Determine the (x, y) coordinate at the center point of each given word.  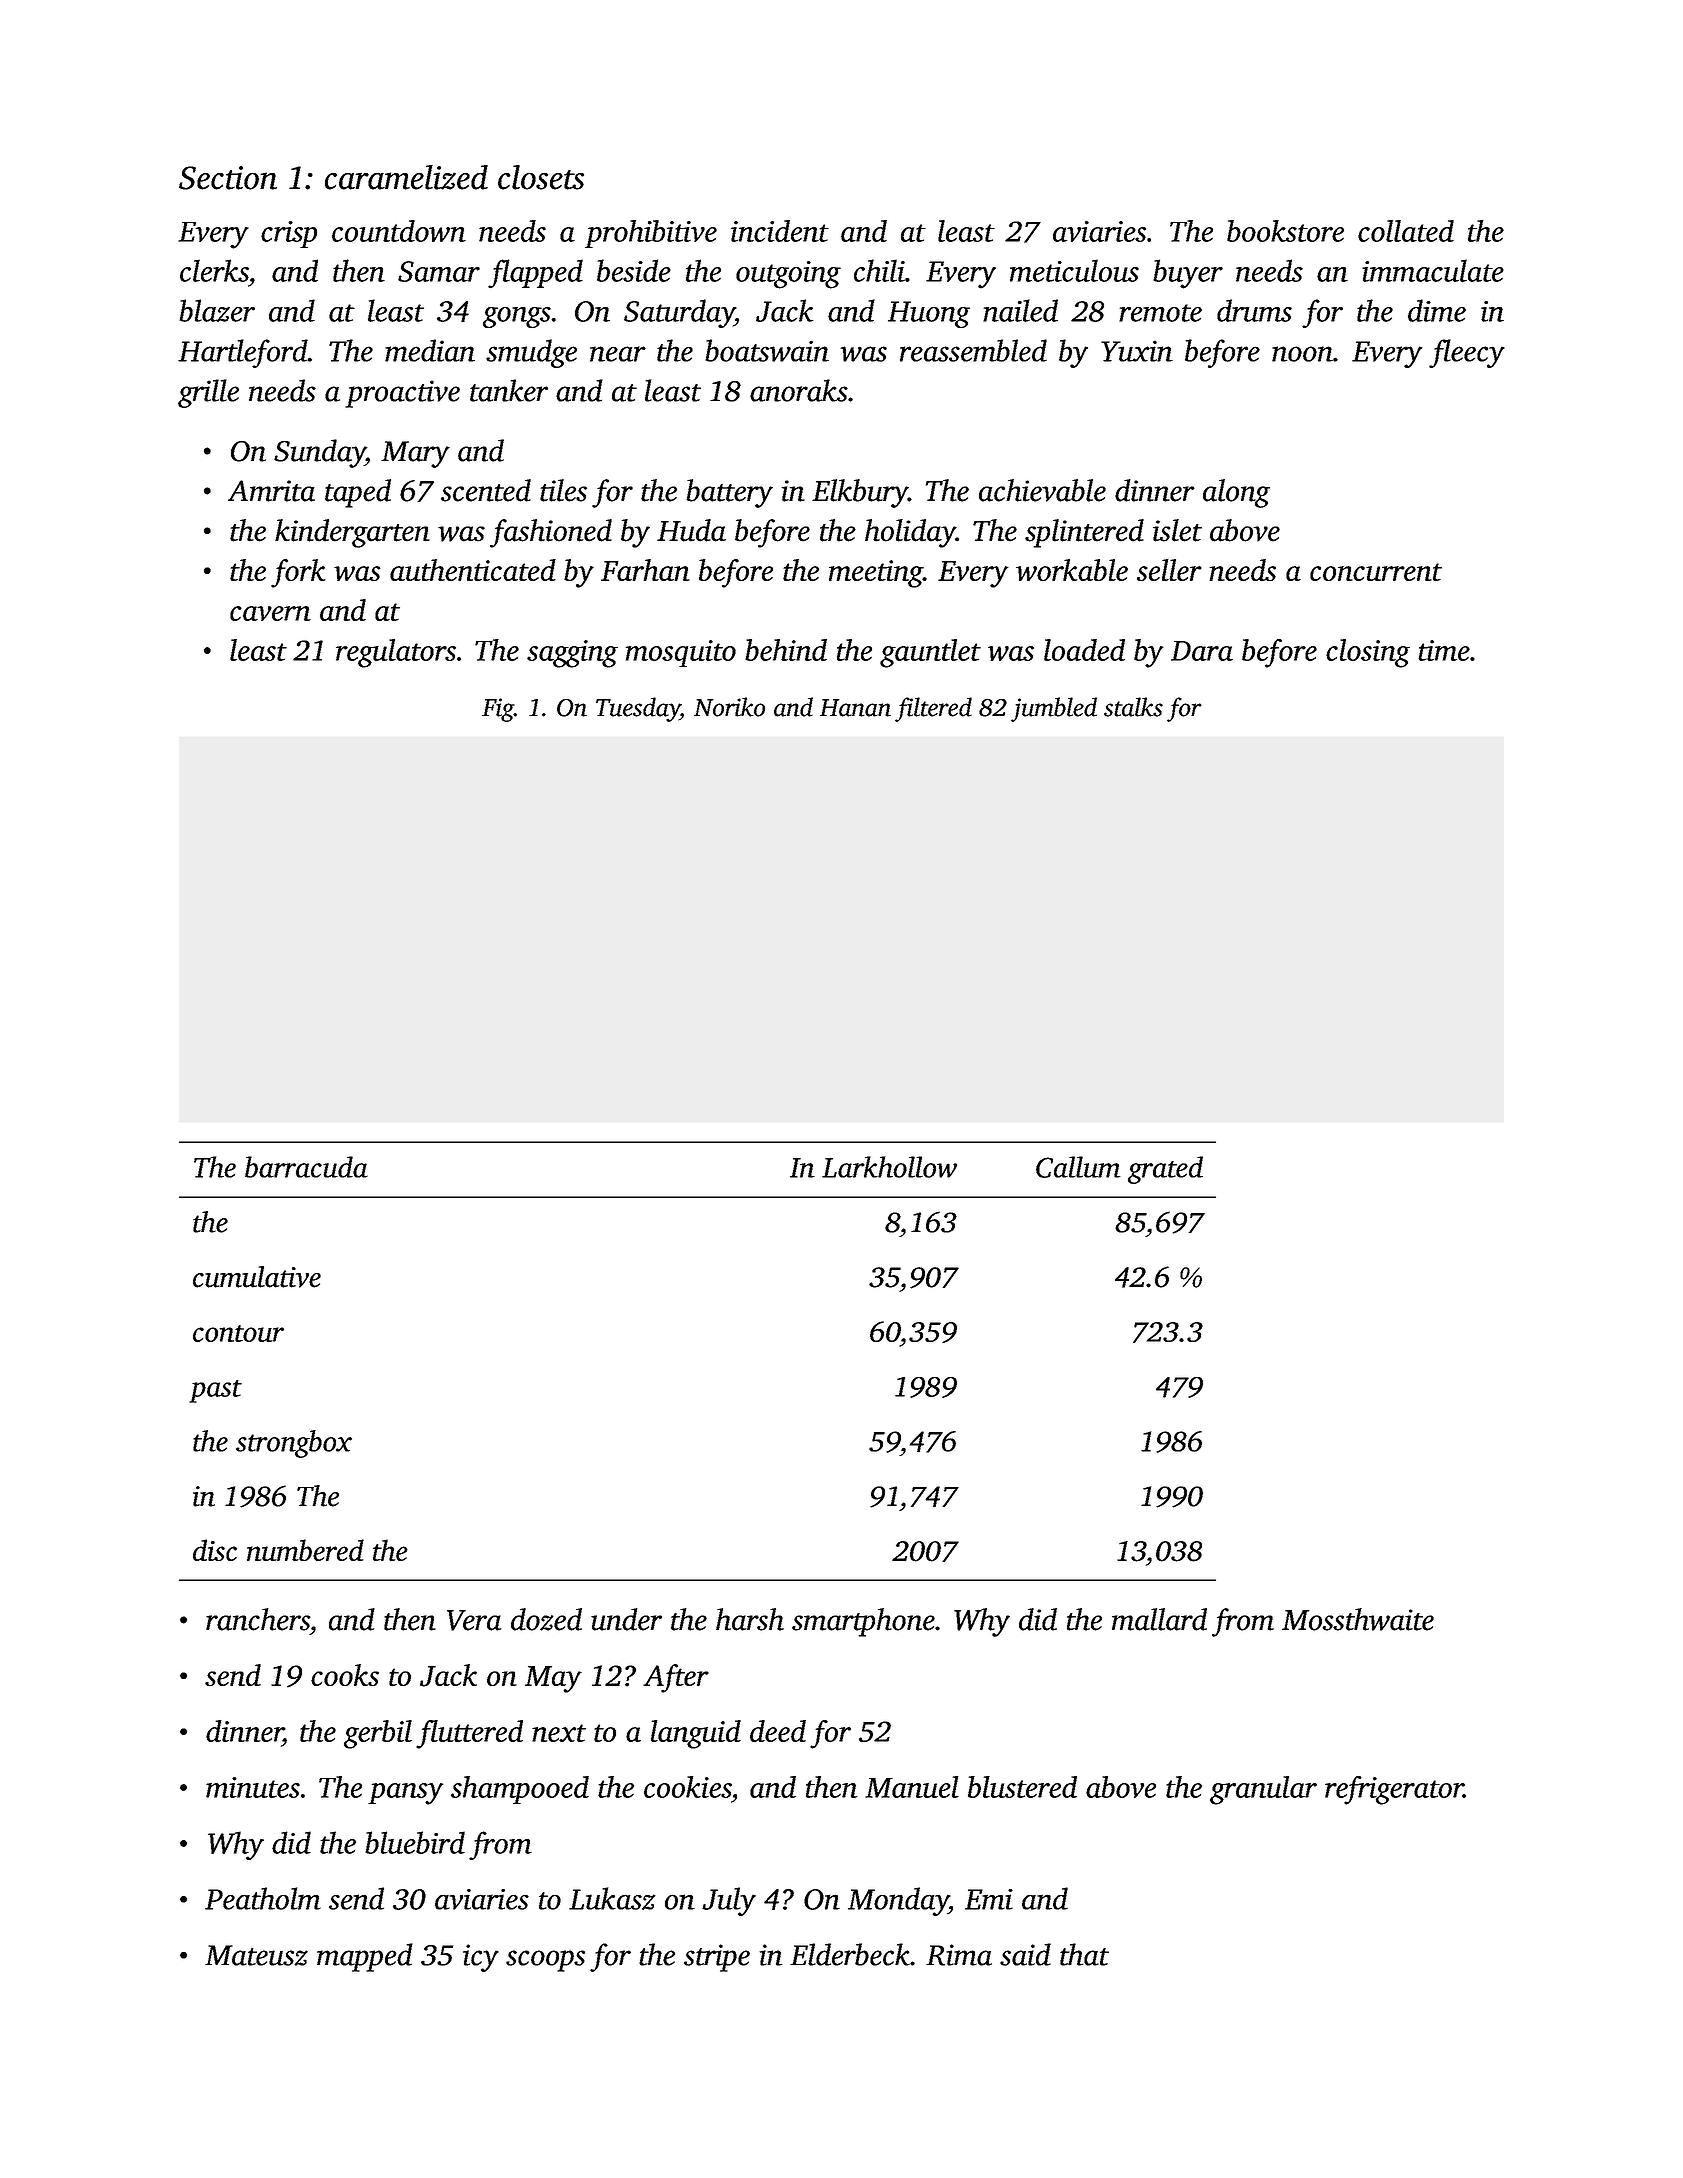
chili (879, 270)
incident (780, 231)
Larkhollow (889, 1167)
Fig (498, 710)
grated (1165, 1170)
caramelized (406, 177)
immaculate (1433, 270)
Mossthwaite (1358, 1619)
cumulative (257, 1277)
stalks (1133, 707)
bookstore (1285, 231)
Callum (1078, 1167)
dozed (546, 1619)
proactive (402, 394)
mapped (365, 1957)
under (626, 1619)
